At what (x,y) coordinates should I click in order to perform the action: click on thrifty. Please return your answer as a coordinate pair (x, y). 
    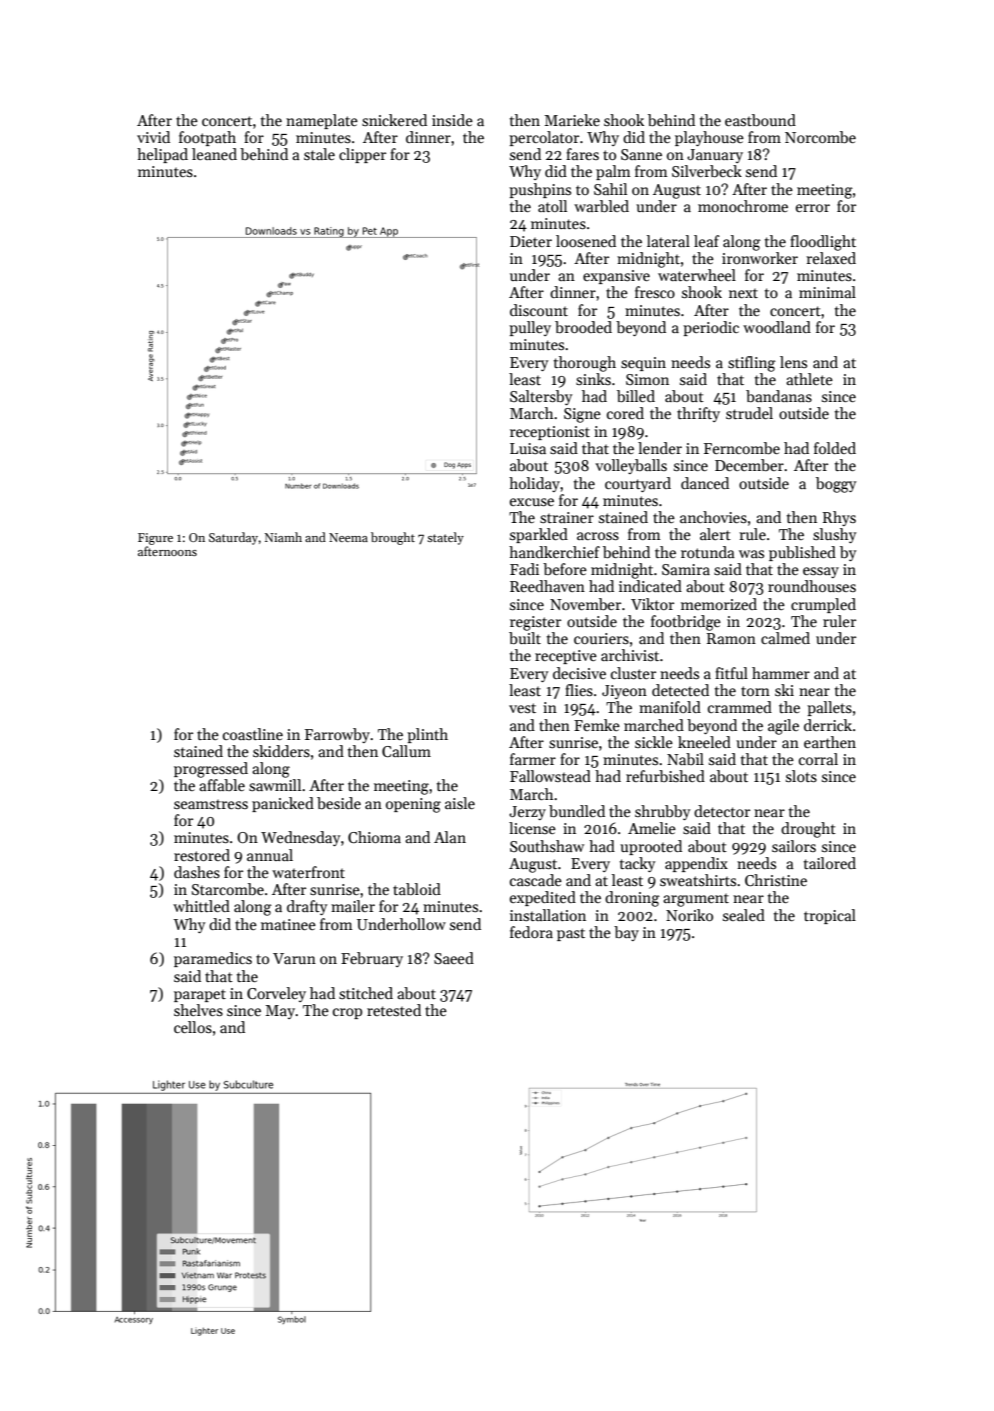
    Looking at the image, I should click on (698, 414).
